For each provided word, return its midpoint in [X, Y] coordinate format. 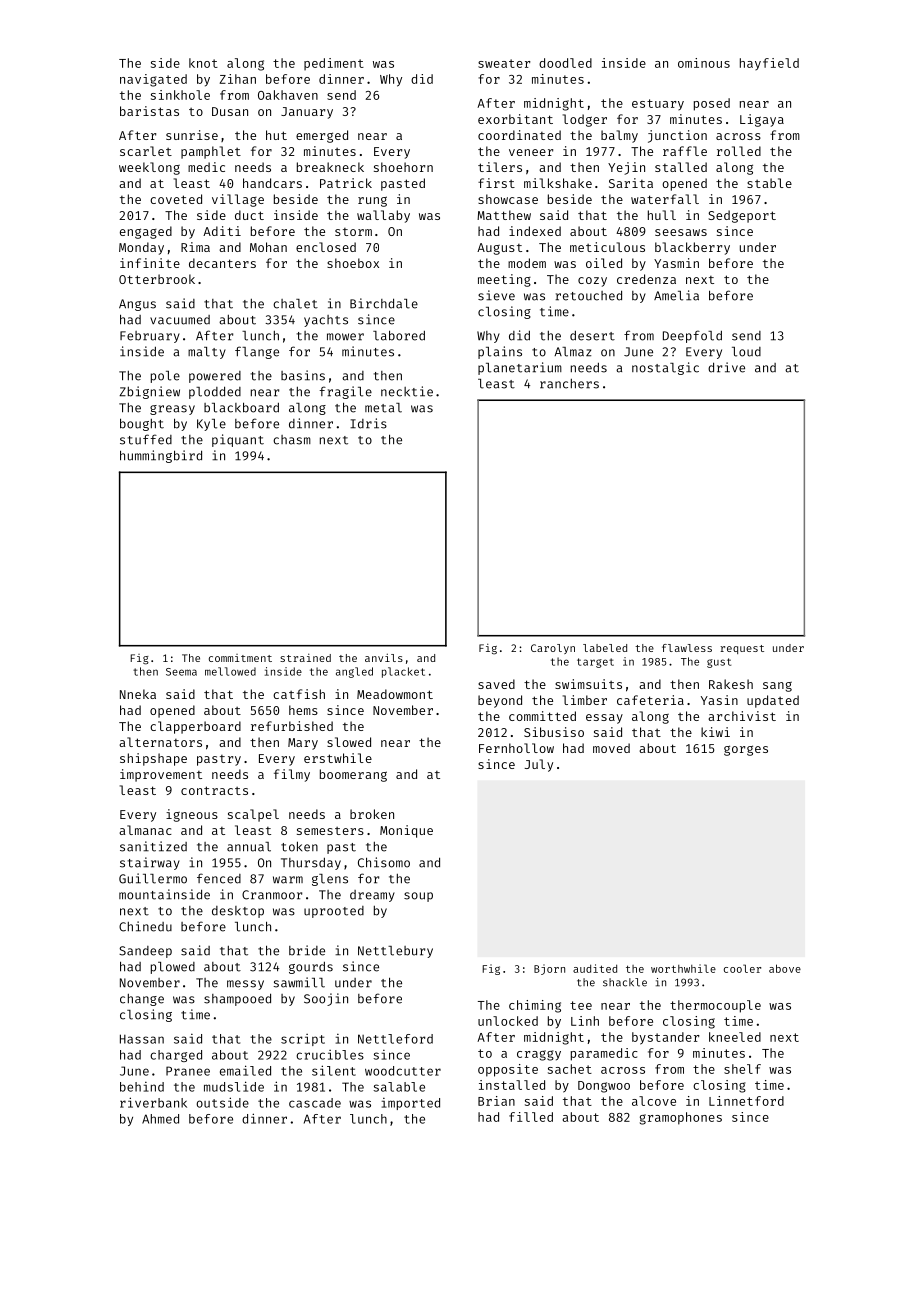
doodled [565, 63]
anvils [384, 657]
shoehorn [403, 167]
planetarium [520, 368]
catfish [299, 694]
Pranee [188, 1071]
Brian [496, 1101]
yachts [326, 321]
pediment [334, 64]
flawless [687, 648]
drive [726, 367]
